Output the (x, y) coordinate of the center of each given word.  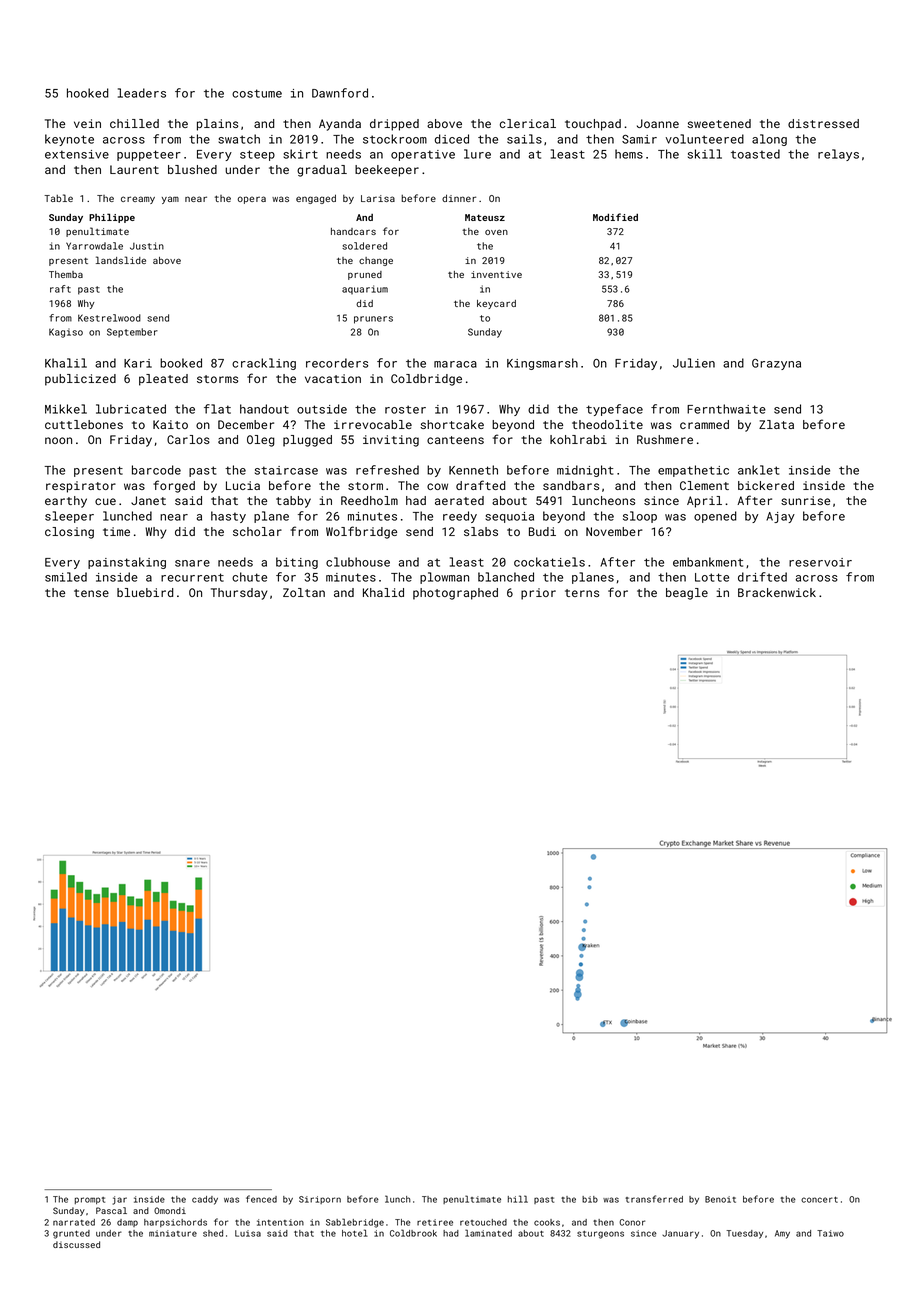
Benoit (720, 1199)
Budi (542, 531)
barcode (156, 470)
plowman (444, 578)
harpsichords (175, 1223)
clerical (528, 123)
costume (257, 93)
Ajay (780, 517)
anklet (758, 470)
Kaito (170, 424)
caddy (205, 1200)
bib (590, 1199)
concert (819, 1200)
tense (91, 593)
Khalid (383, 592)
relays (838, 155)
